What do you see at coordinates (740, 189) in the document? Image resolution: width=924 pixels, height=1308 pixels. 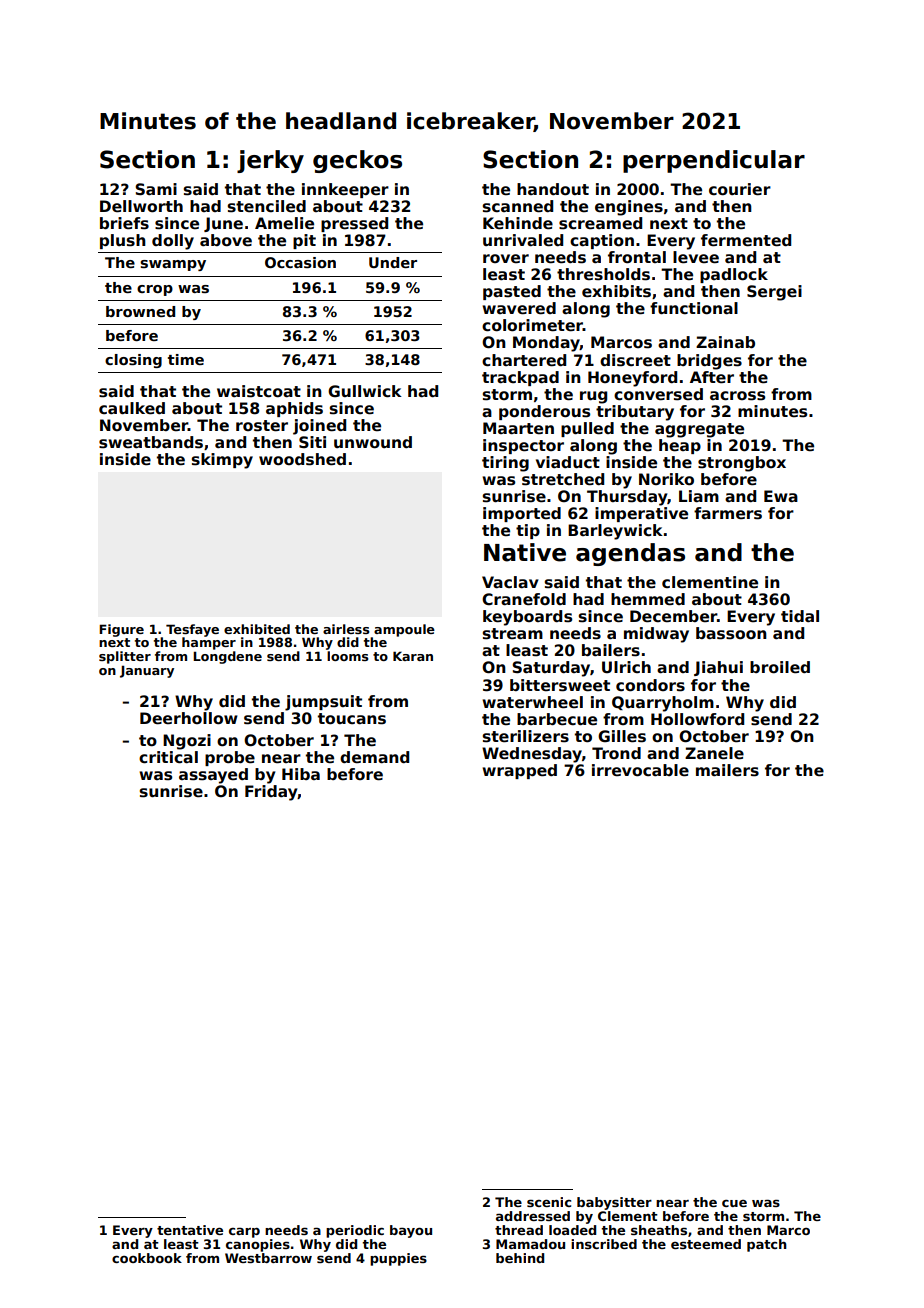 I see `courier` at bounding box center [740, 189].
